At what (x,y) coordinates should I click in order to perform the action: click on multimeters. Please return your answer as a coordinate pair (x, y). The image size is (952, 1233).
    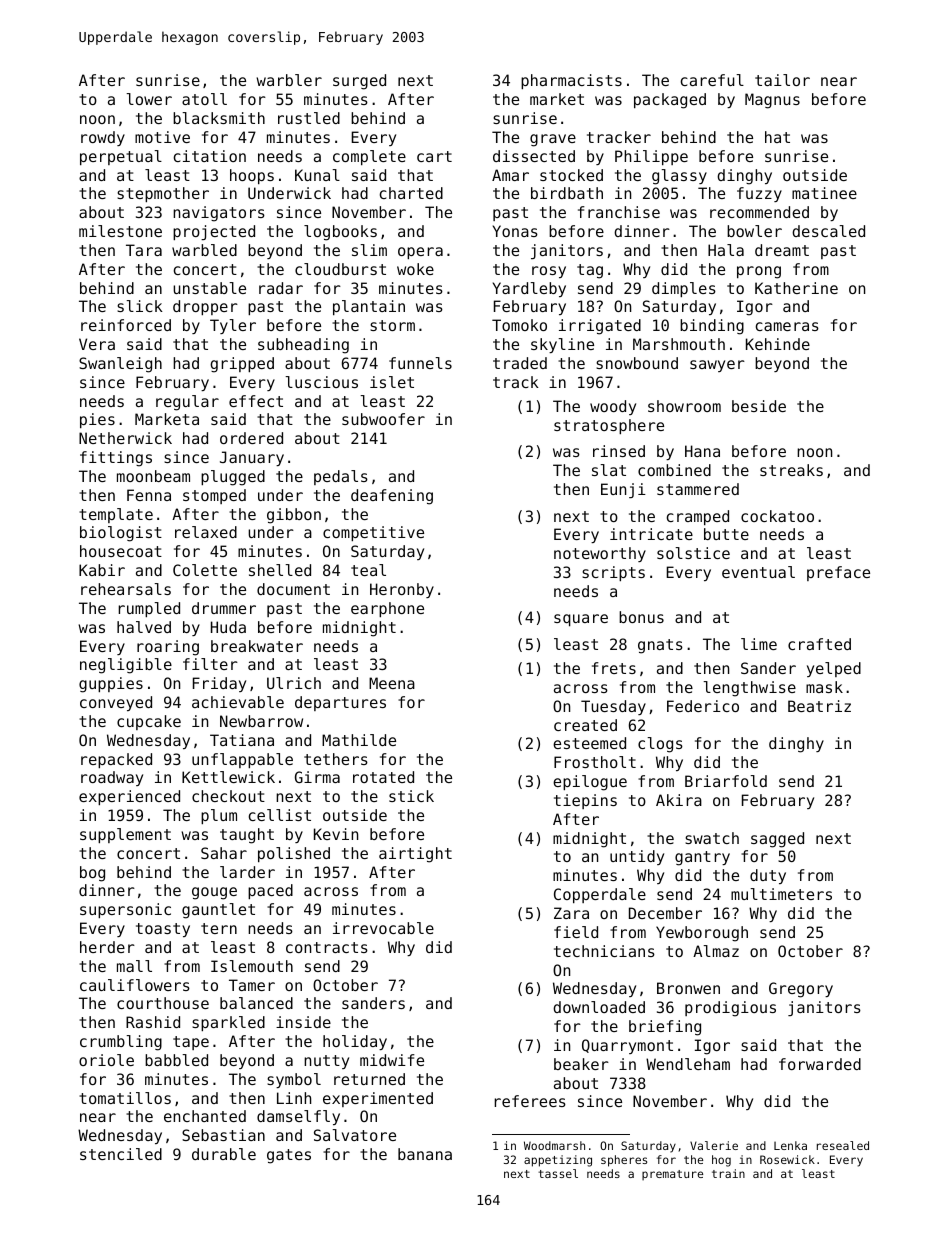
    Looking at the image, I should click on (781, 894).
